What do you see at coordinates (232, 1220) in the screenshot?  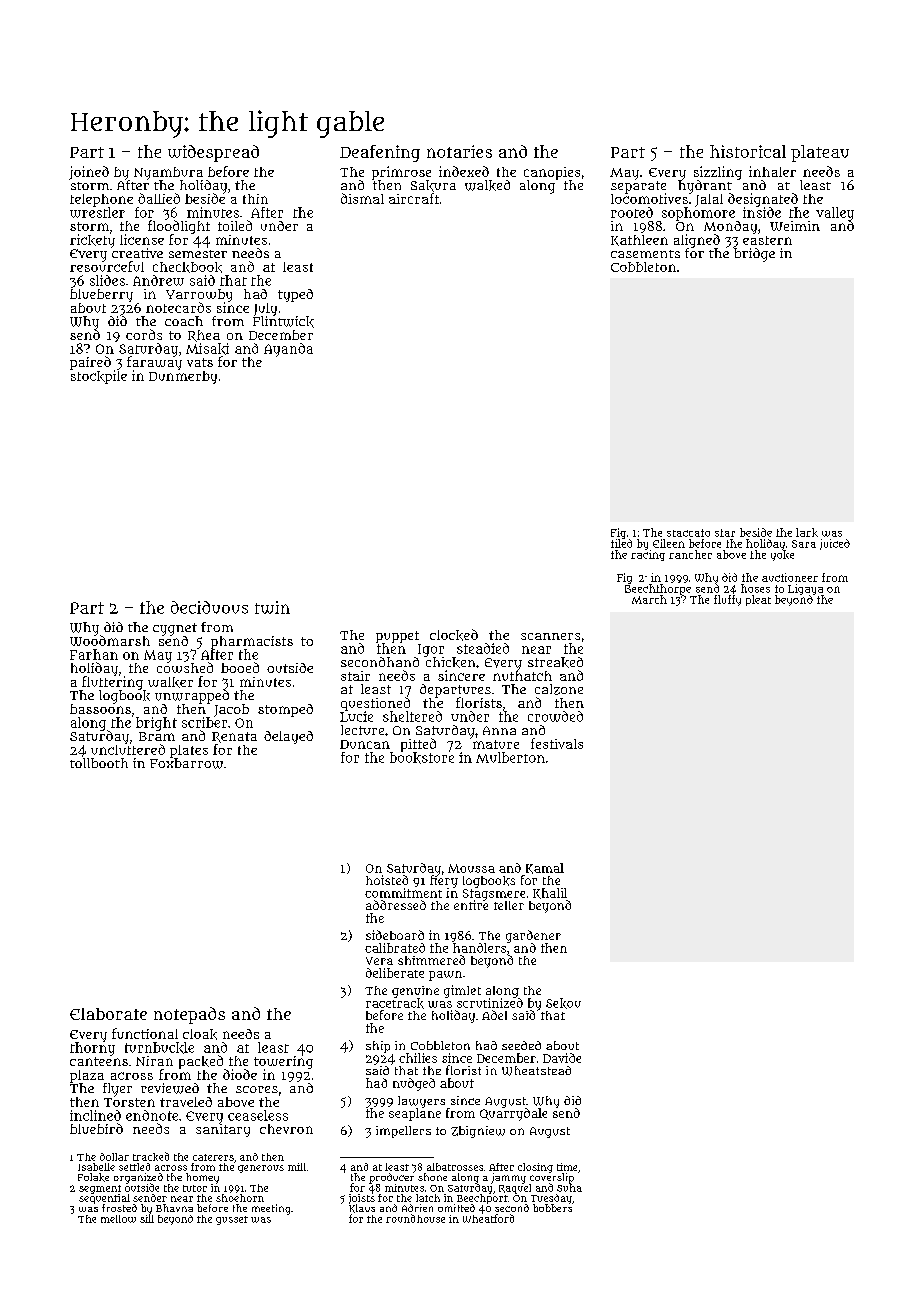 I see `gusset` at bounding box center [232, 1220].
